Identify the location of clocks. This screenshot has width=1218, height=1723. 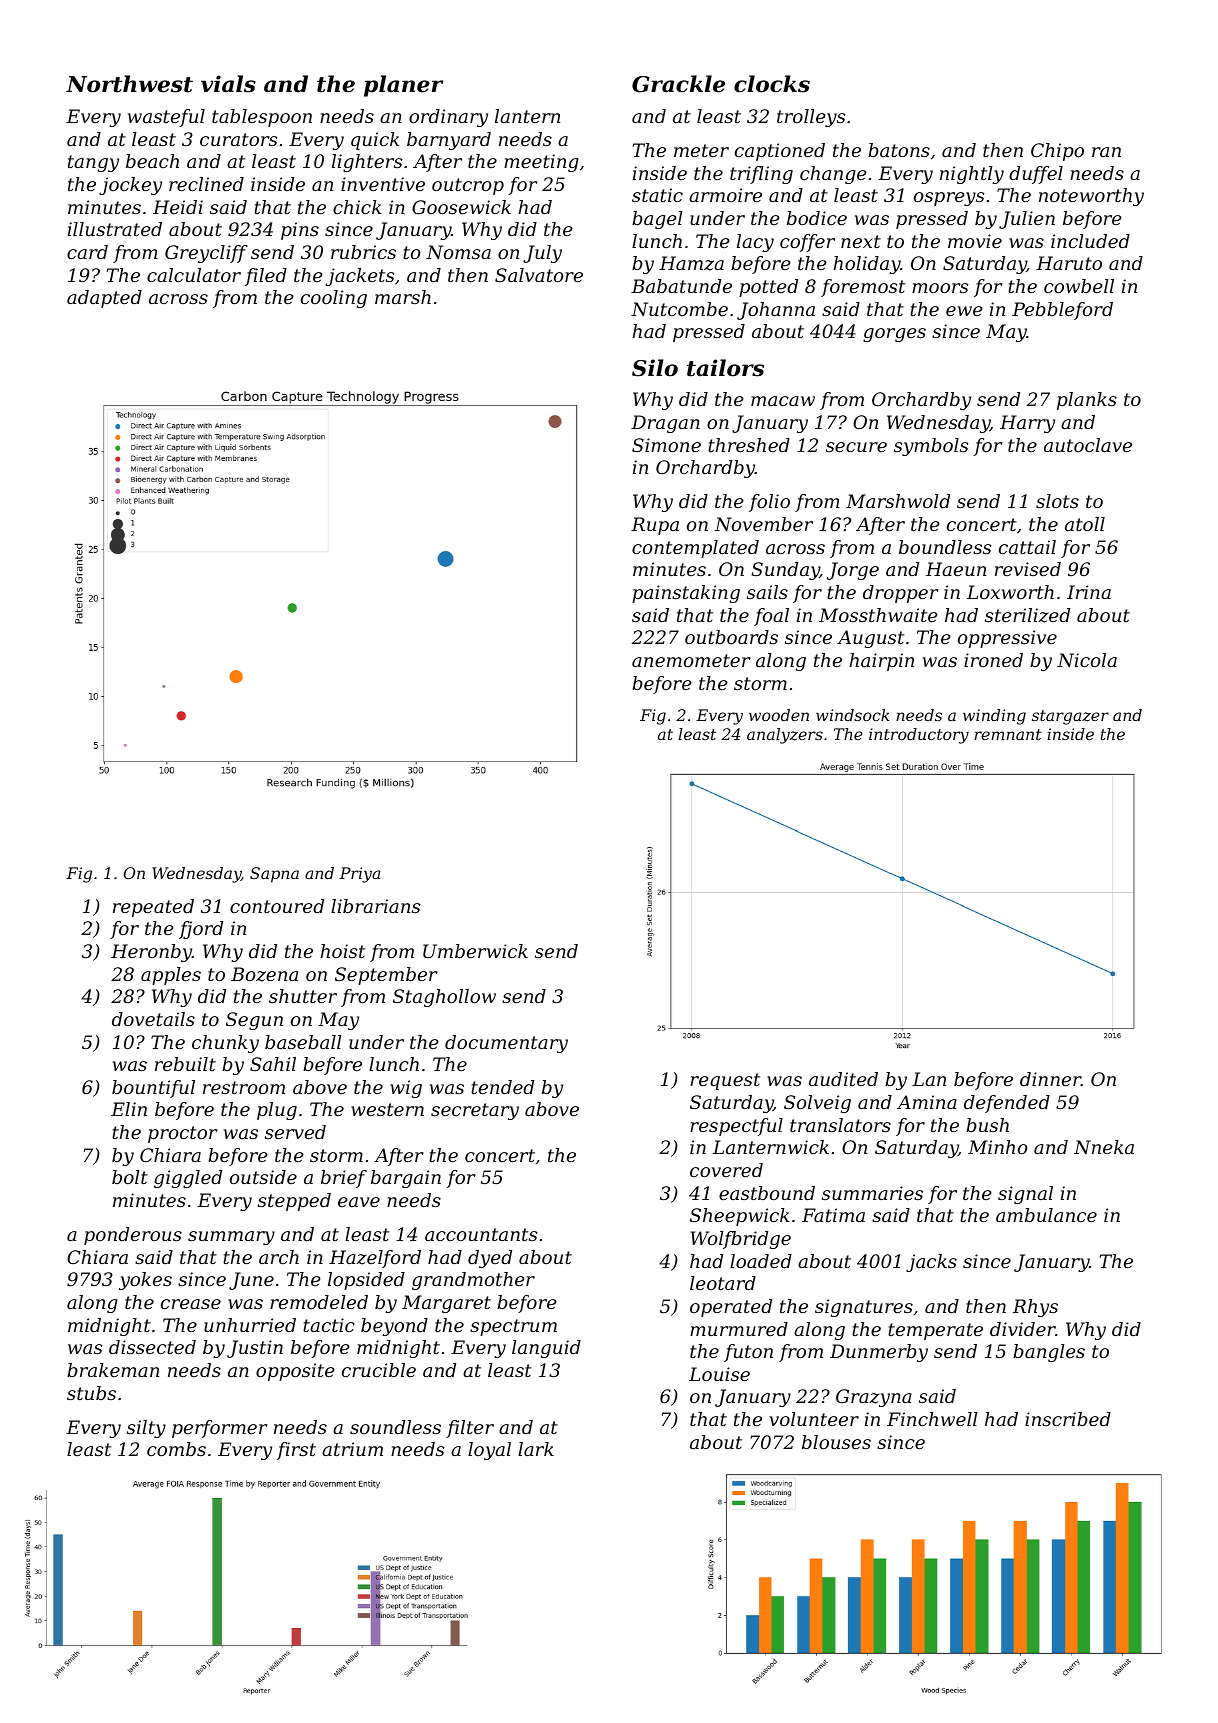
(772, 84).
